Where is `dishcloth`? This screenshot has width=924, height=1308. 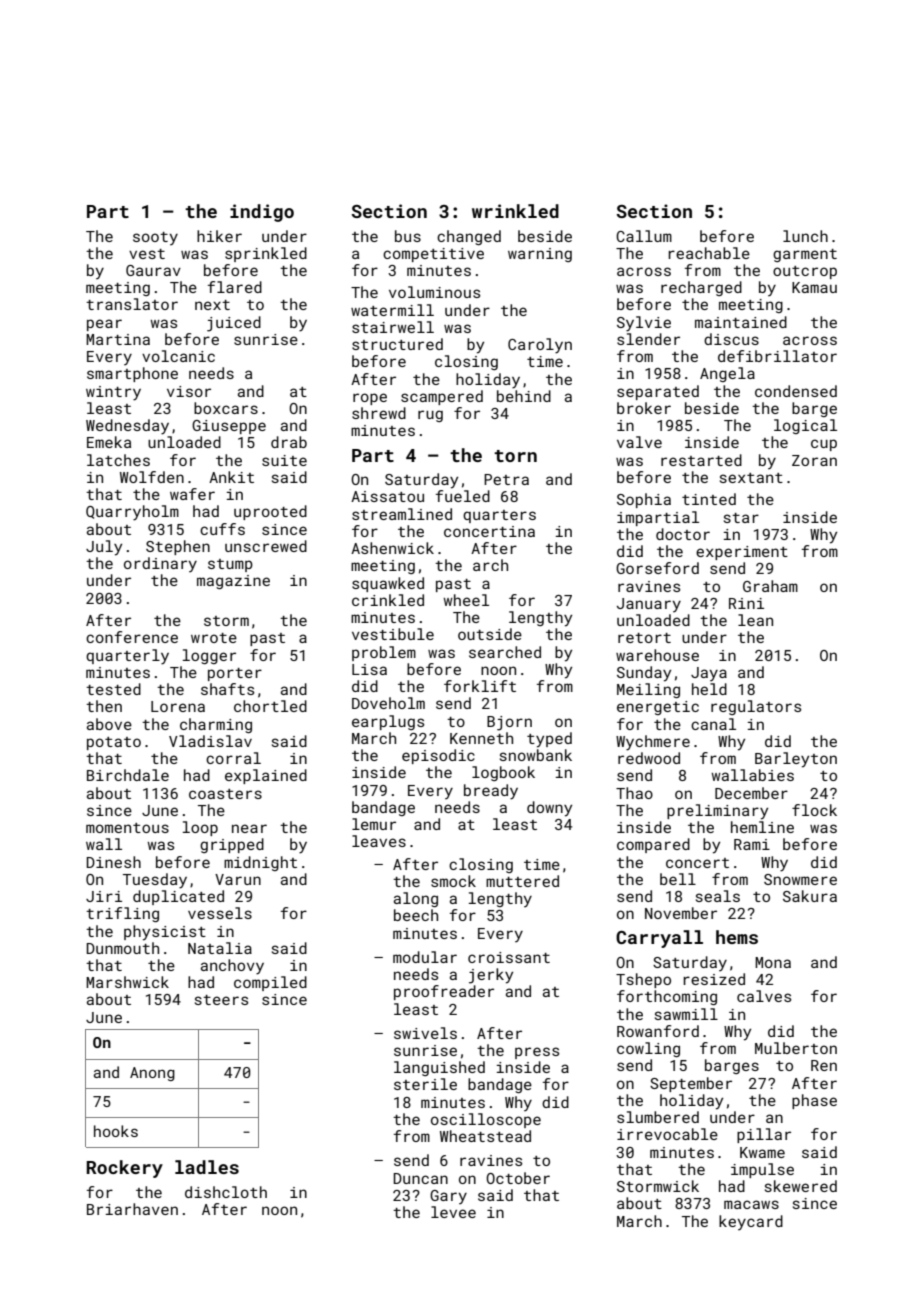 dishcloth is located at coordinates (226, 1192).
